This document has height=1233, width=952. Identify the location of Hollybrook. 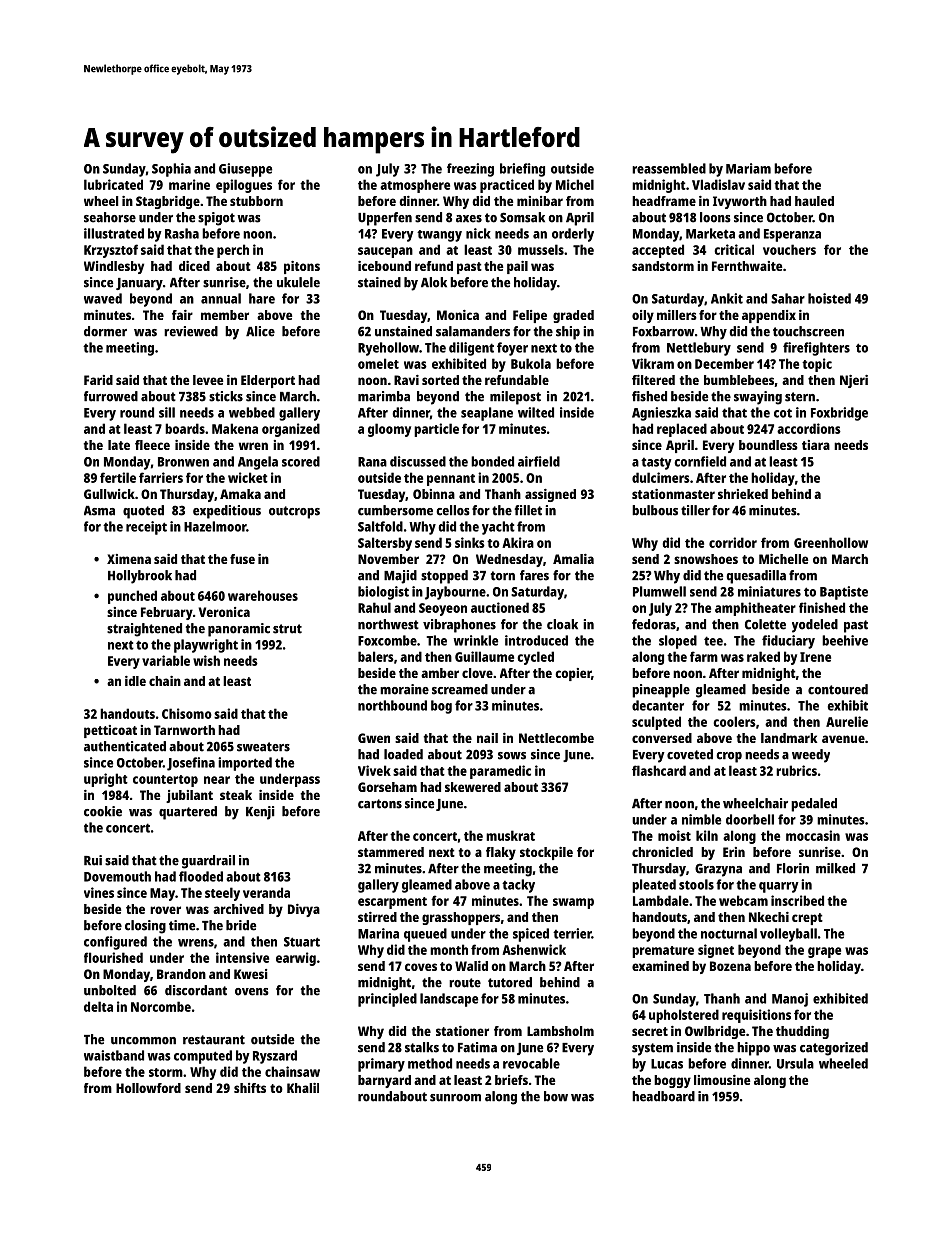
(140, 577).
